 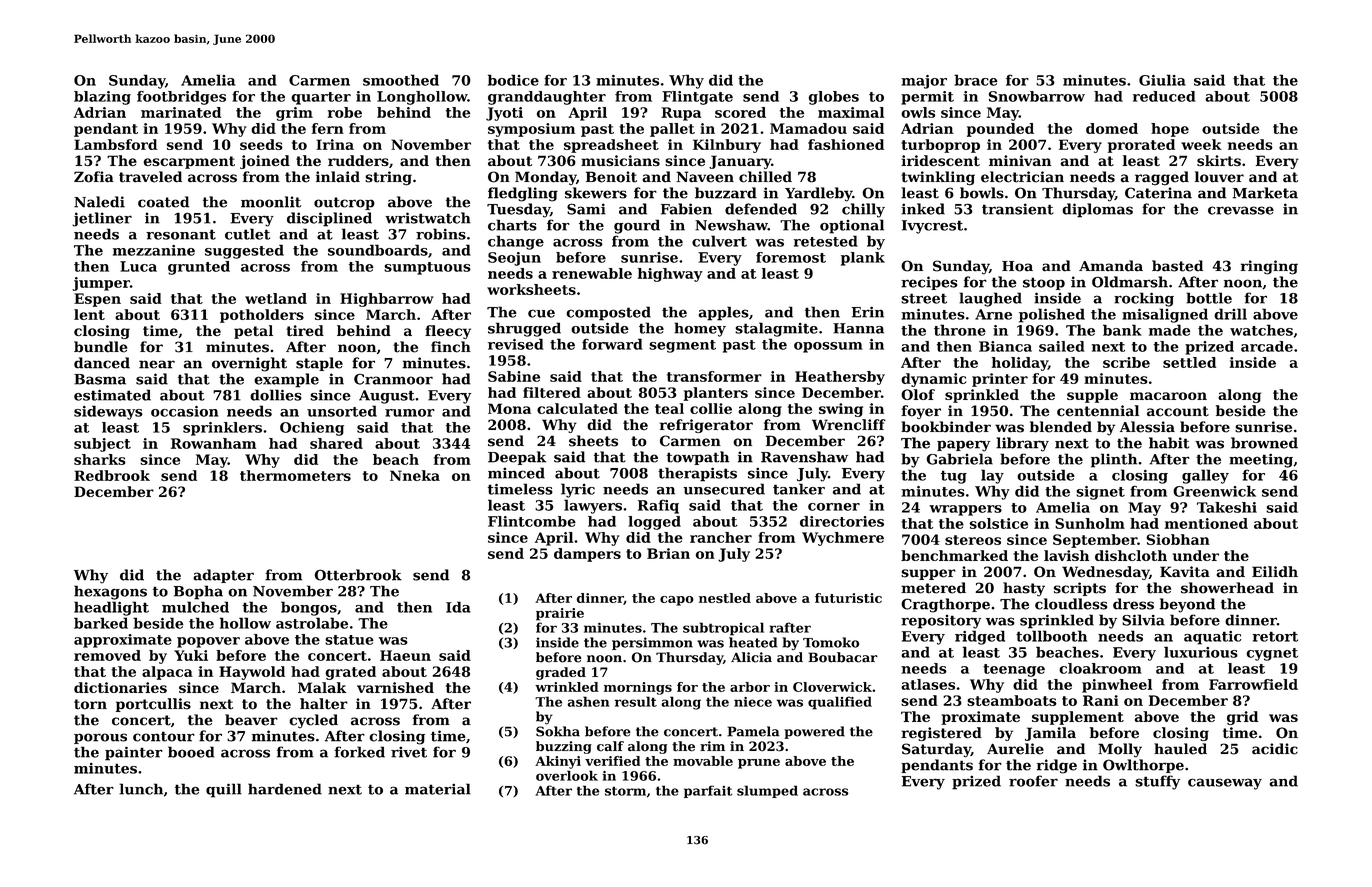 What do you see at coordinates (1147, 427) in the screenshot?
I see `Alessia` at bounding box center [1147, 427].
